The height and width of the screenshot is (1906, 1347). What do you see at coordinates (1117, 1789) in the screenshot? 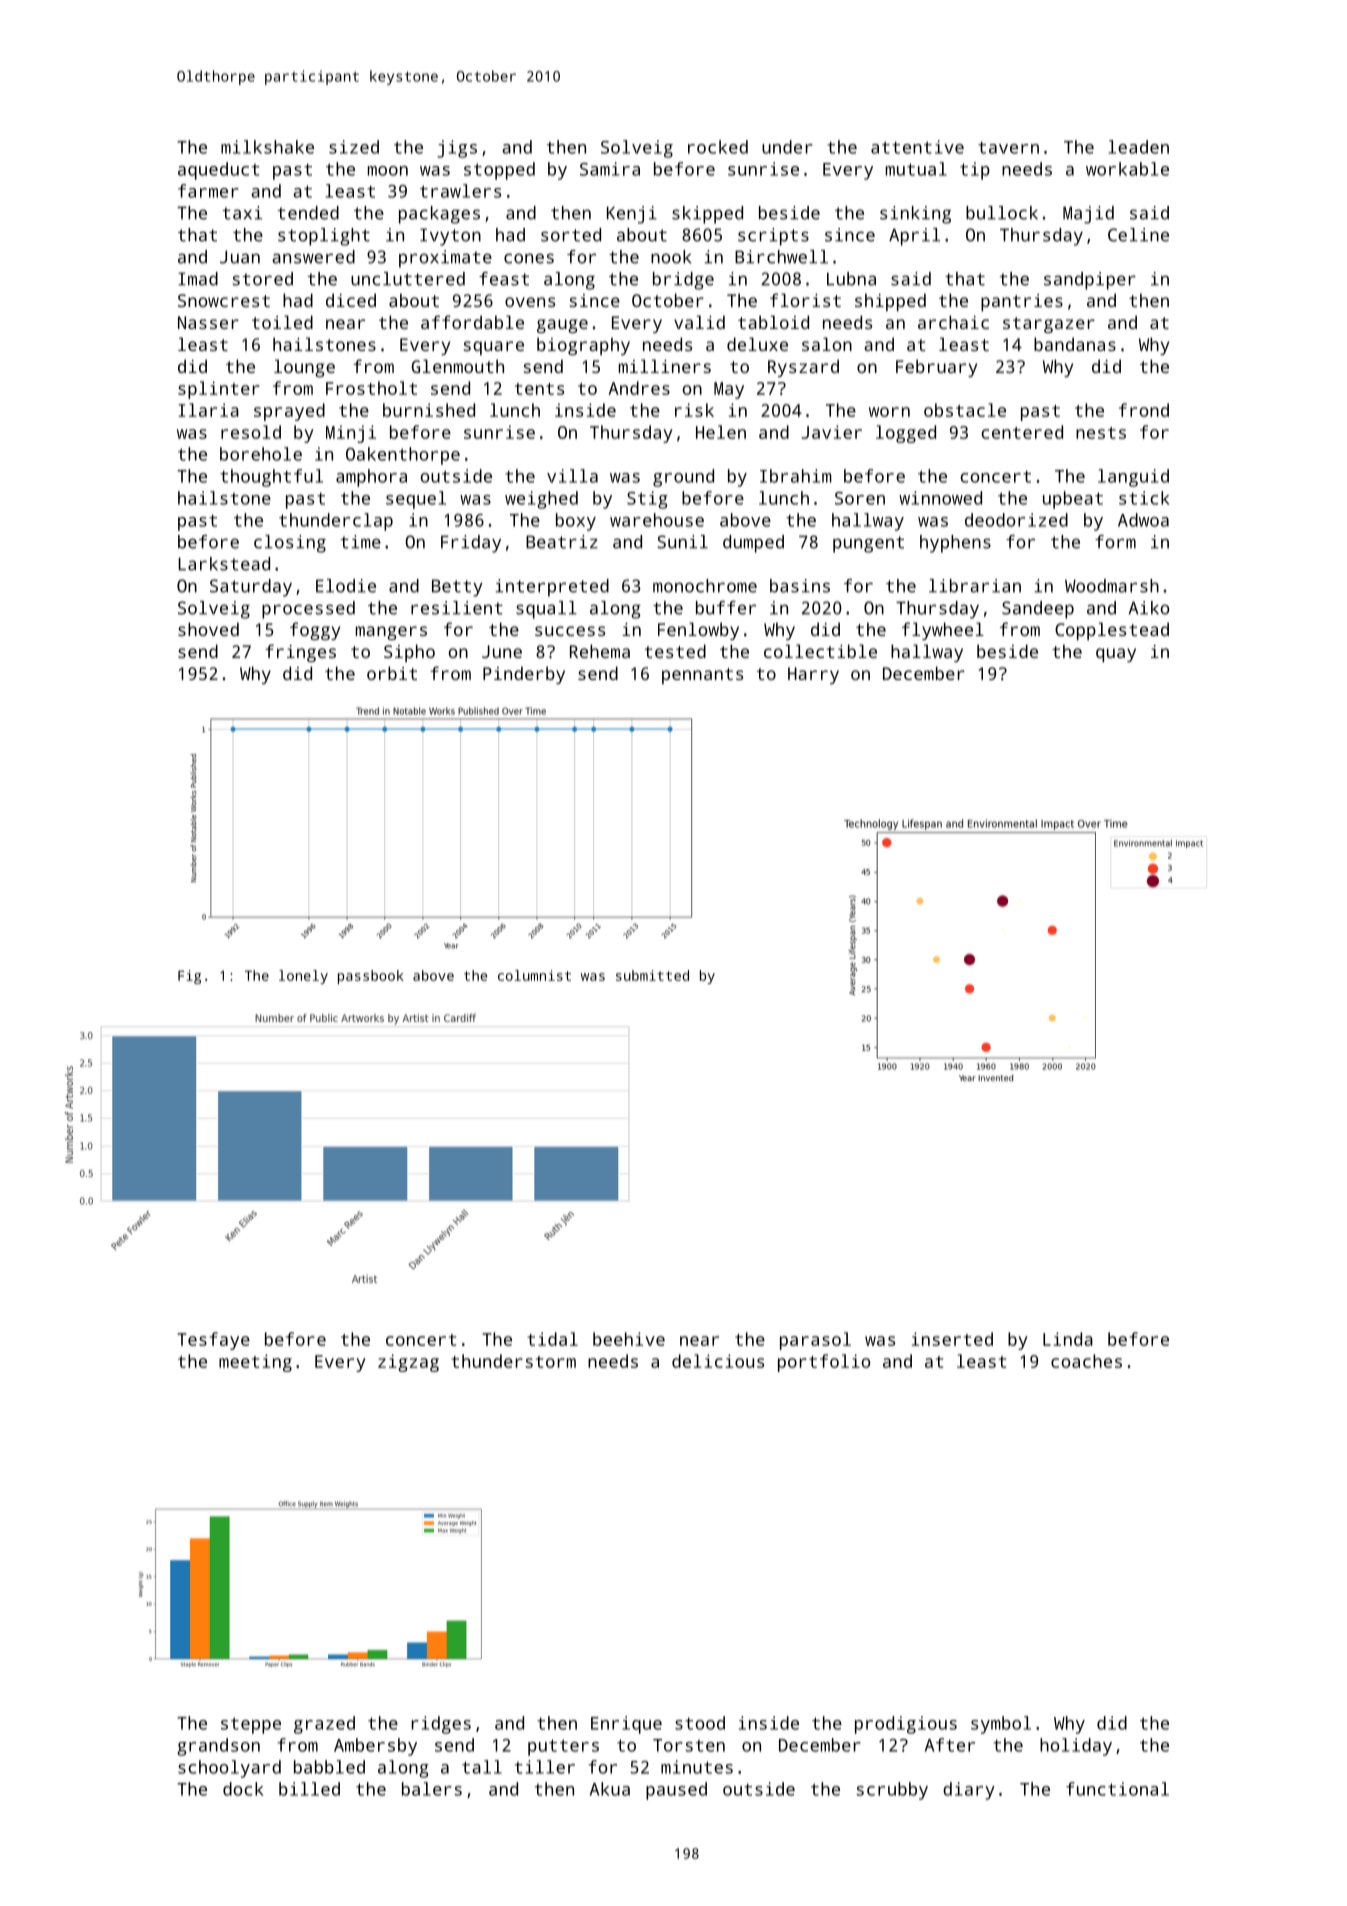
I see `functional` at bounding box center [1117, 1789].
